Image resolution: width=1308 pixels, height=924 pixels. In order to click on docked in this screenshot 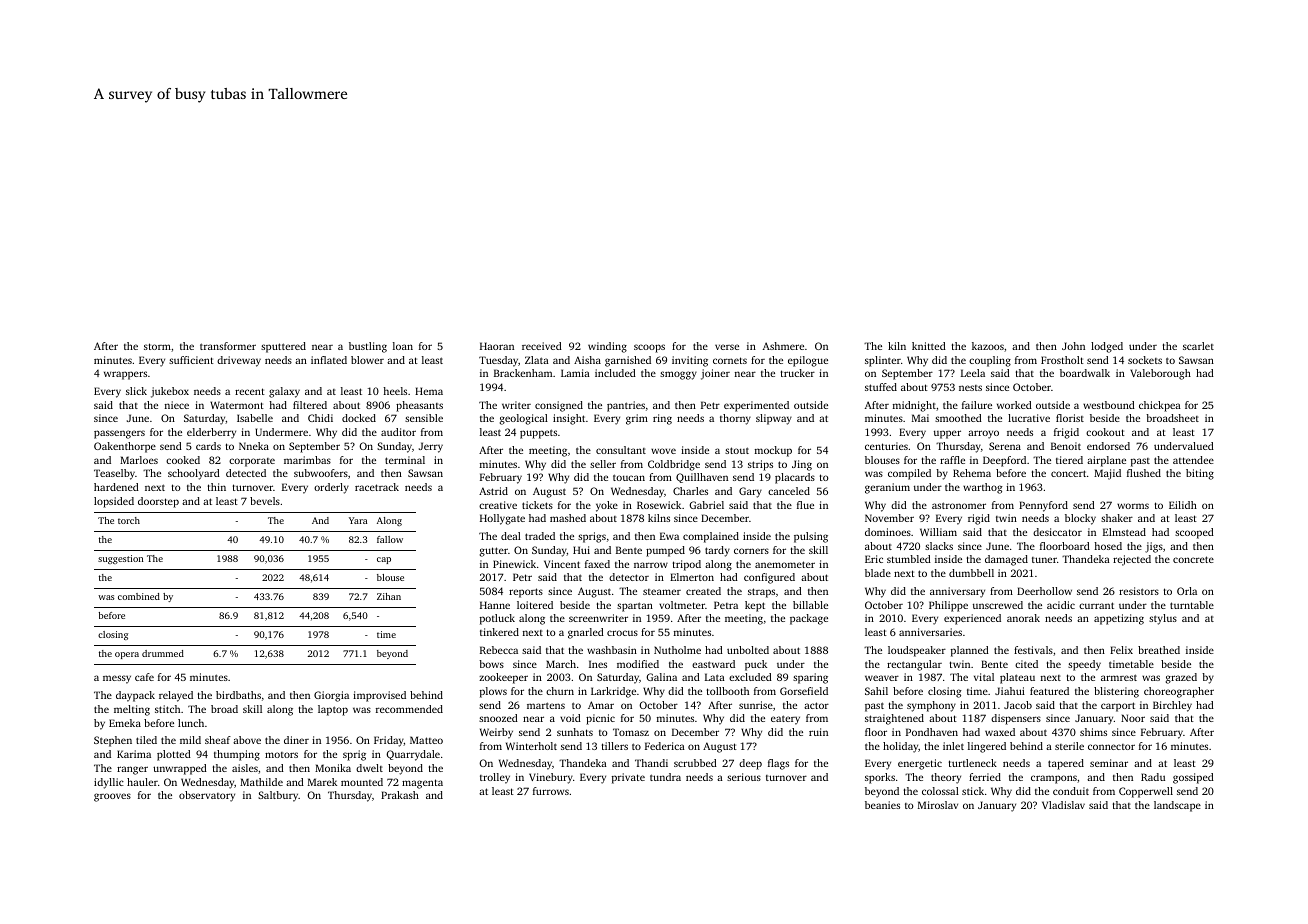, I will do `click(359, 418)`.
